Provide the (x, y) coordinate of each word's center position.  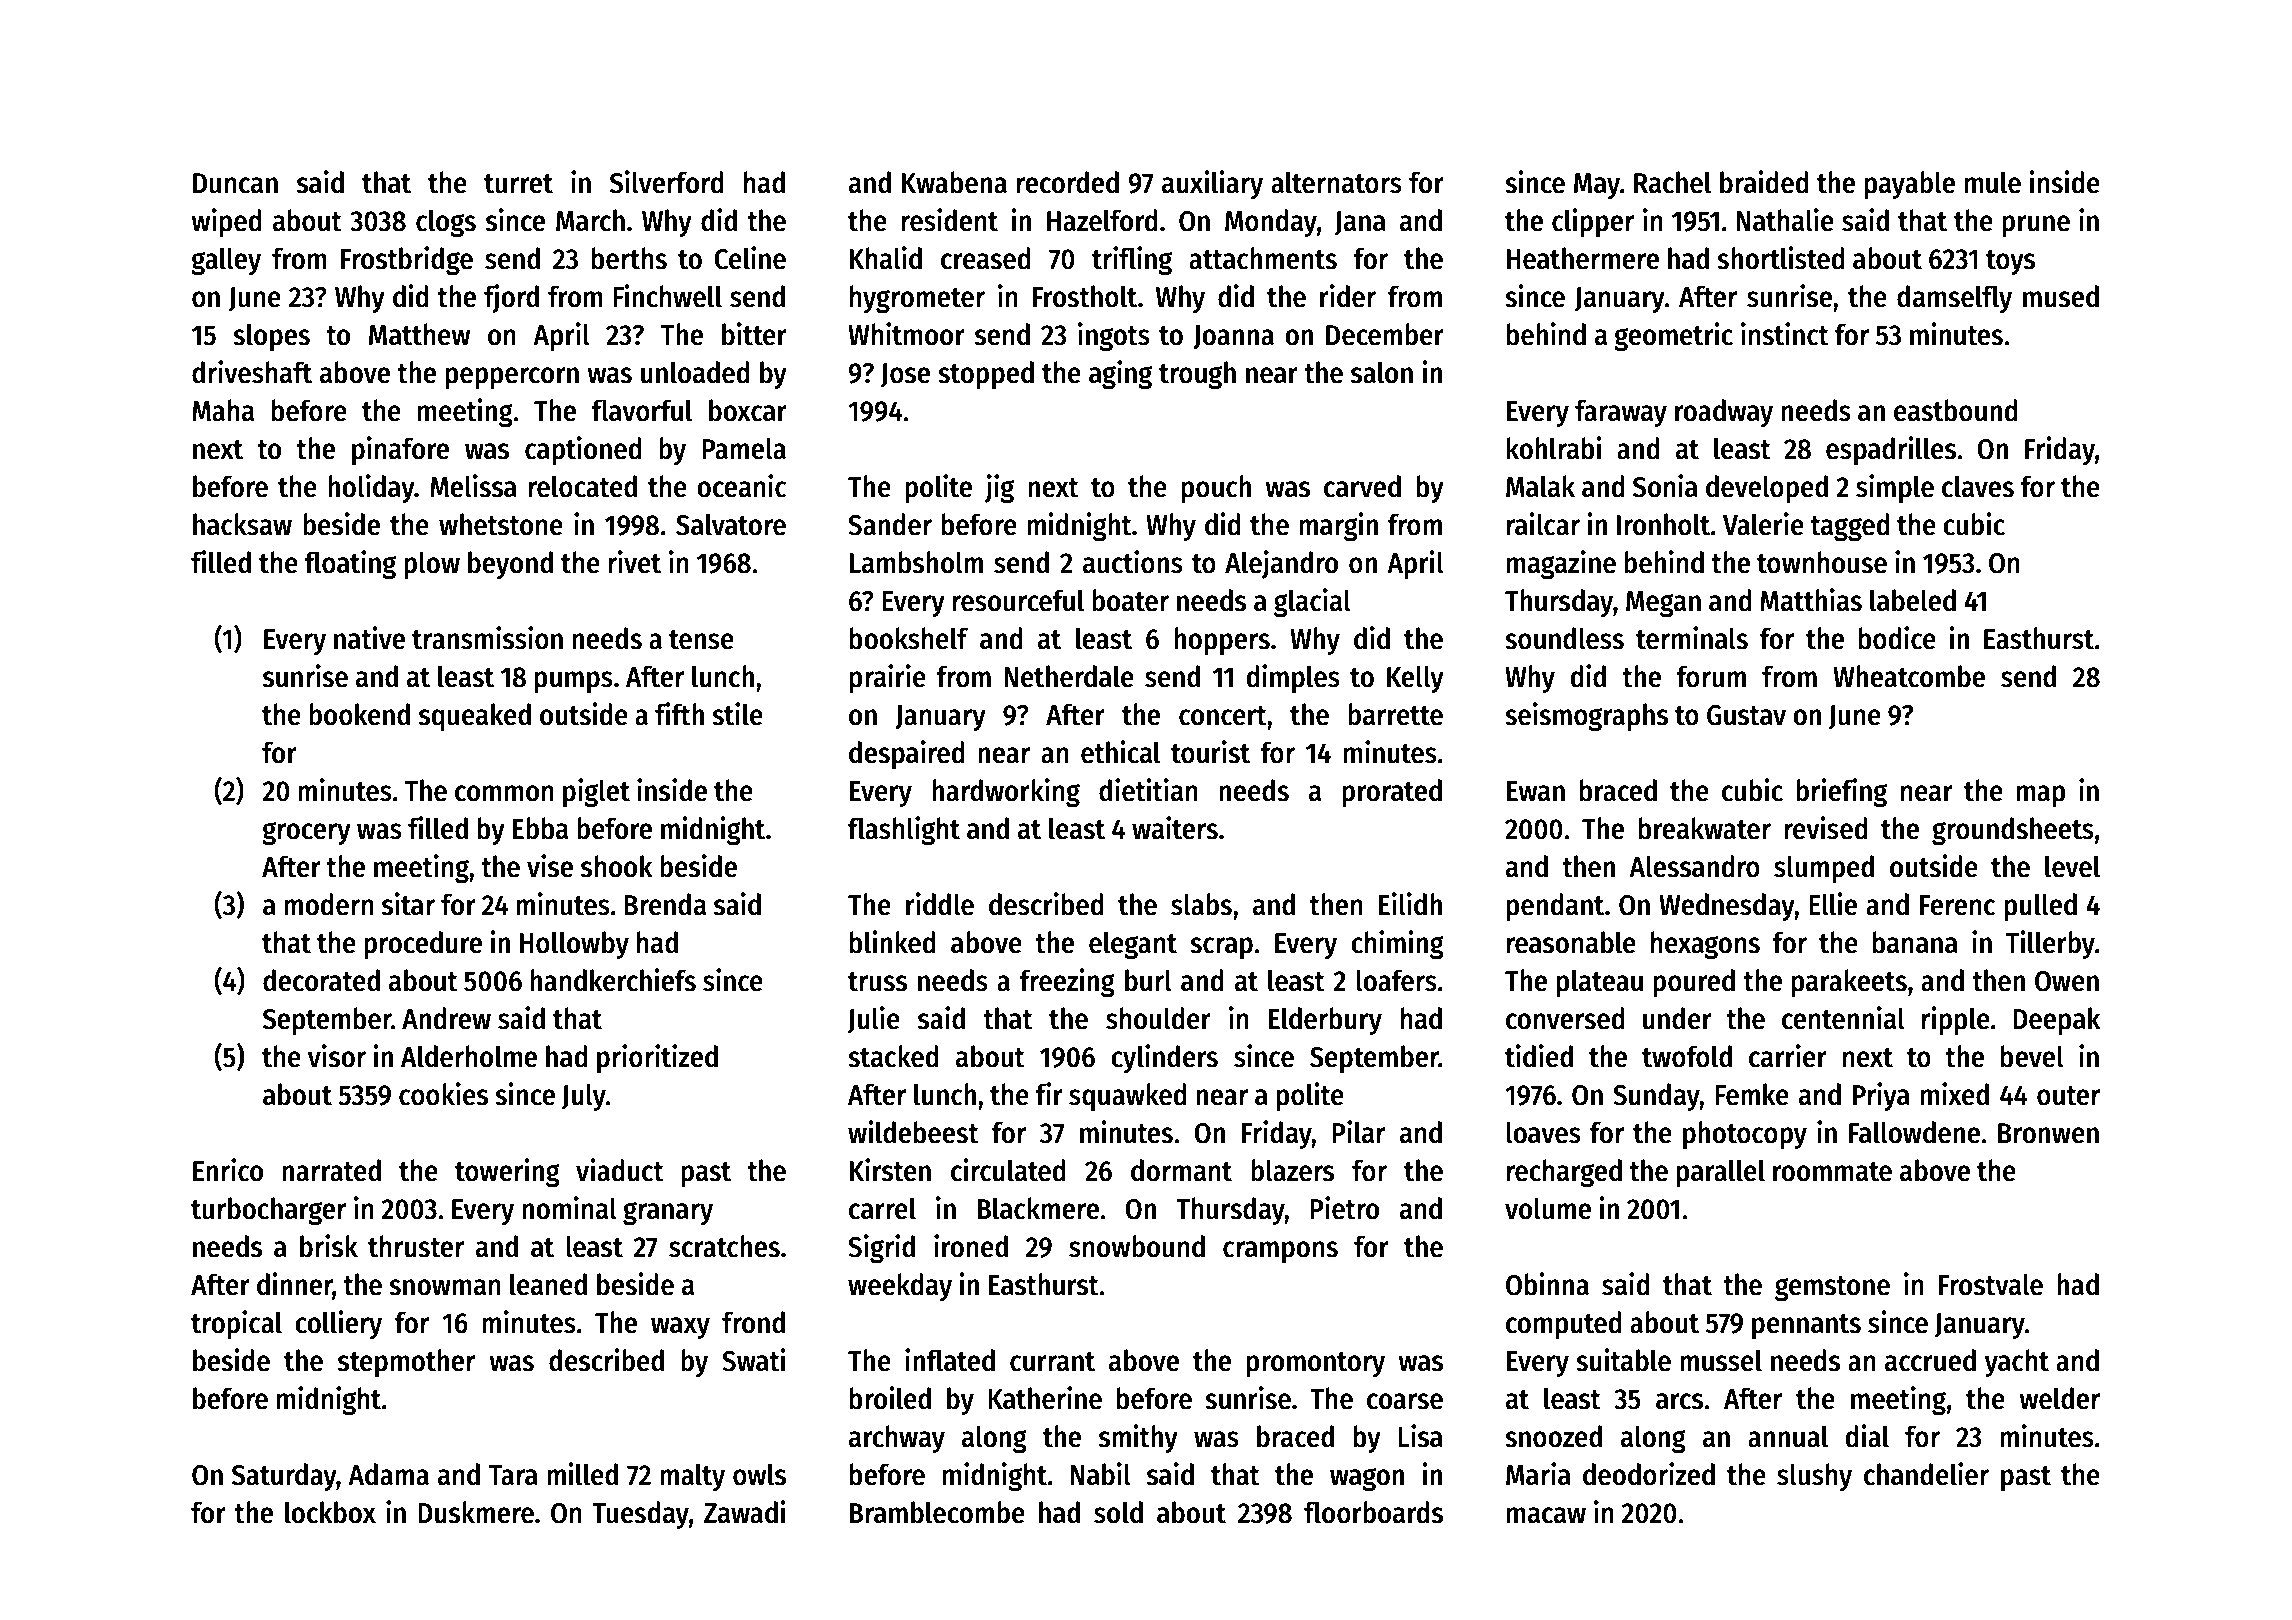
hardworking (1006, 793)
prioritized (657, 1058)
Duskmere (476, 1512)
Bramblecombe (937, 1512)
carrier (1788, 1056)
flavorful (641, 410)
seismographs (1586, 717)
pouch (1216, 489)
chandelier (1926, 1474)
